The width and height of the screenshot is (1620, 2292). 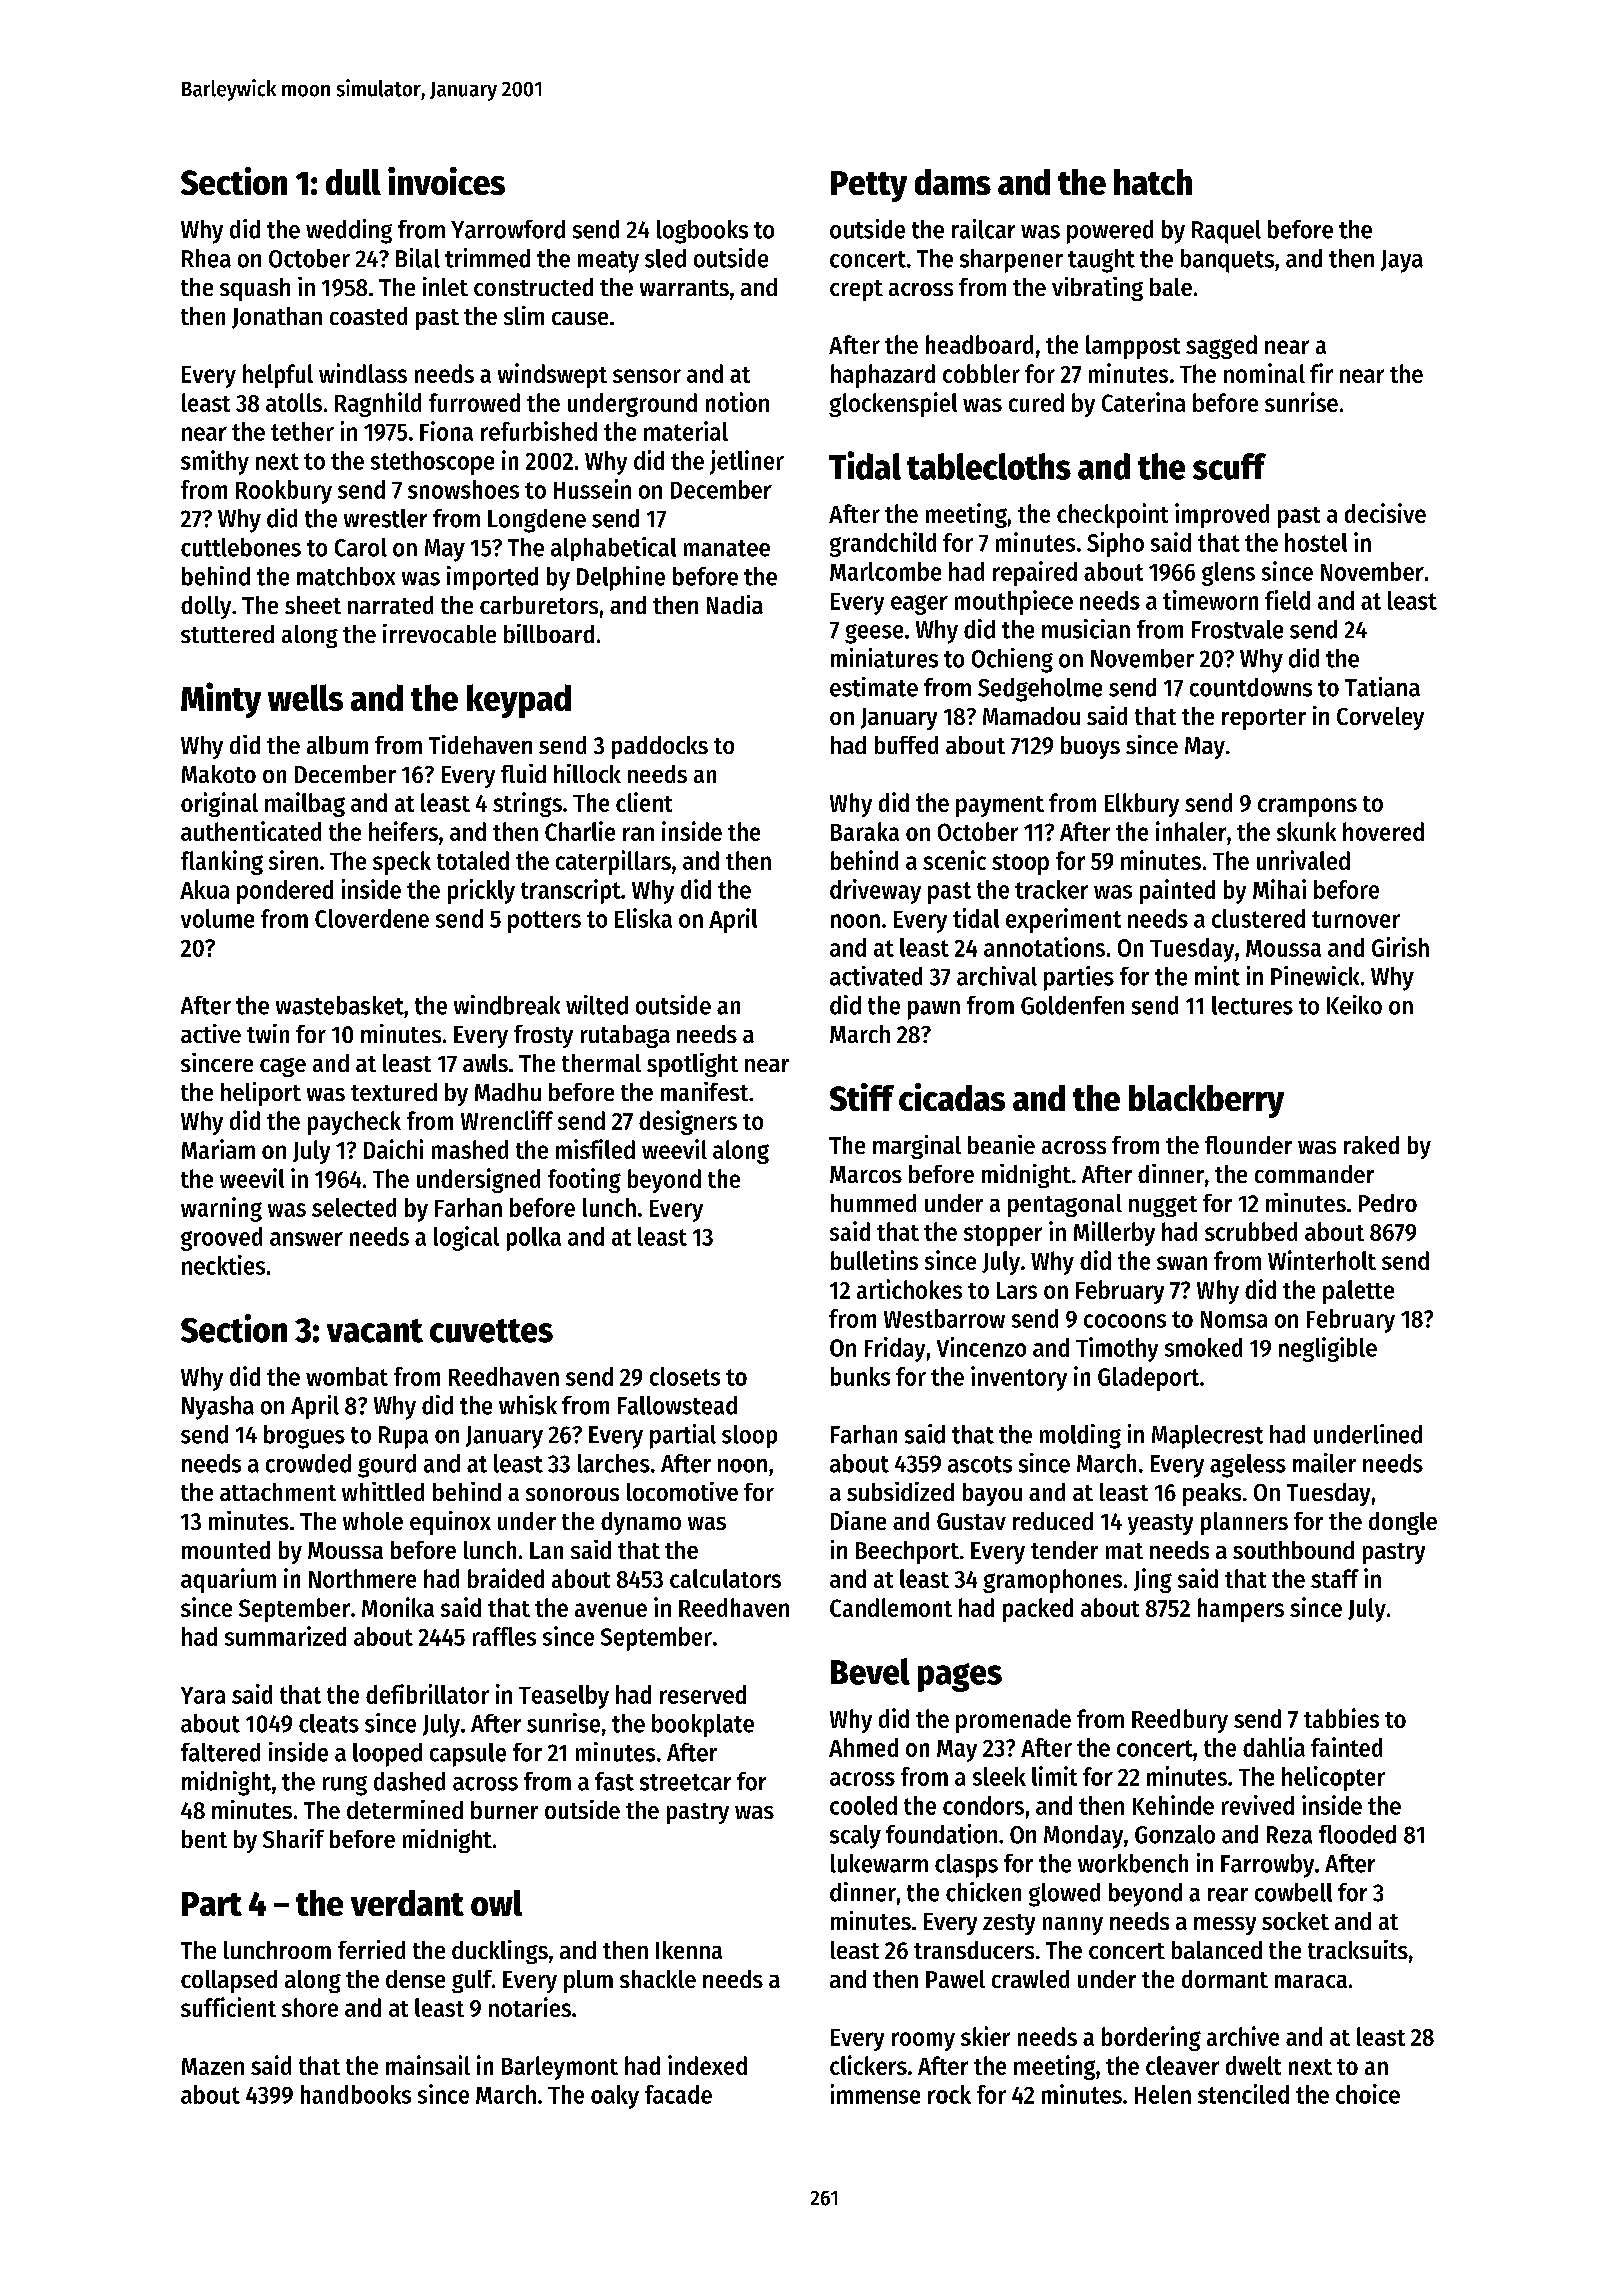 I want to click on dwelt, so click(x=1253, y=2065).
